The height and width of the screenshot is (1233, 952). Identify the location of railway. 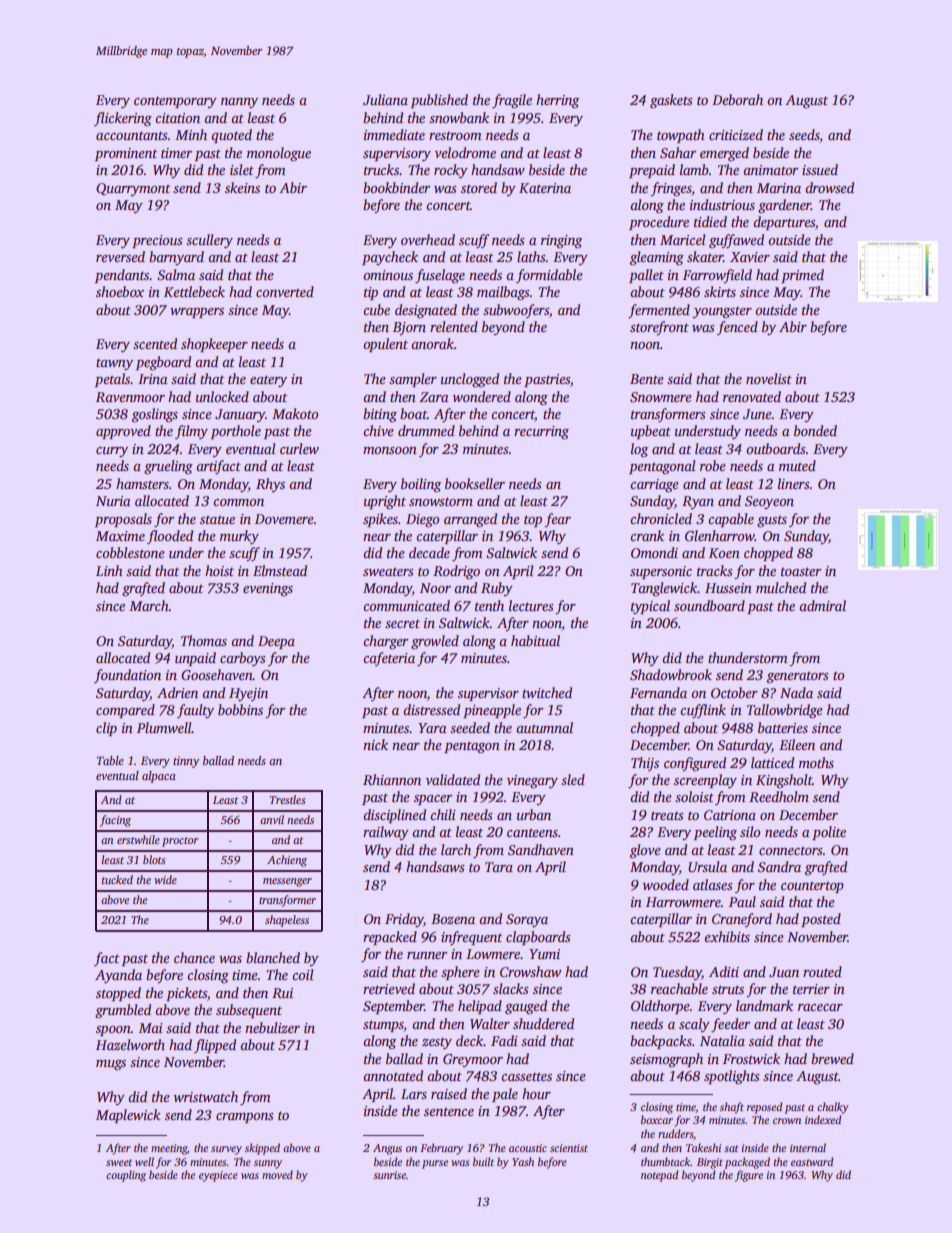
(386, 833).
